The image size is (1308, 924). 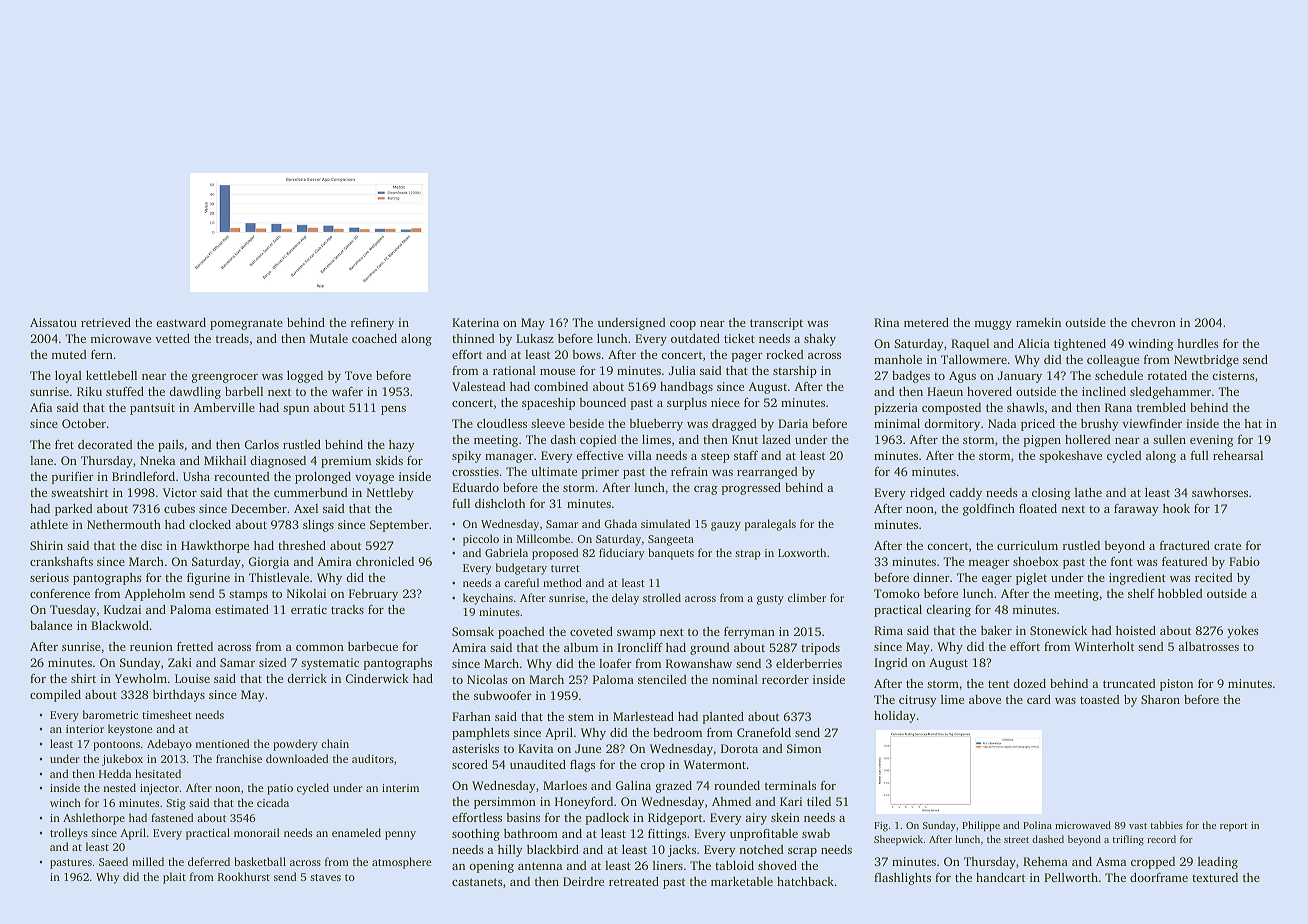 What do you see at coordinates (636, 634) in the page?
I see `swamp` at bounding box center [636, 634].
